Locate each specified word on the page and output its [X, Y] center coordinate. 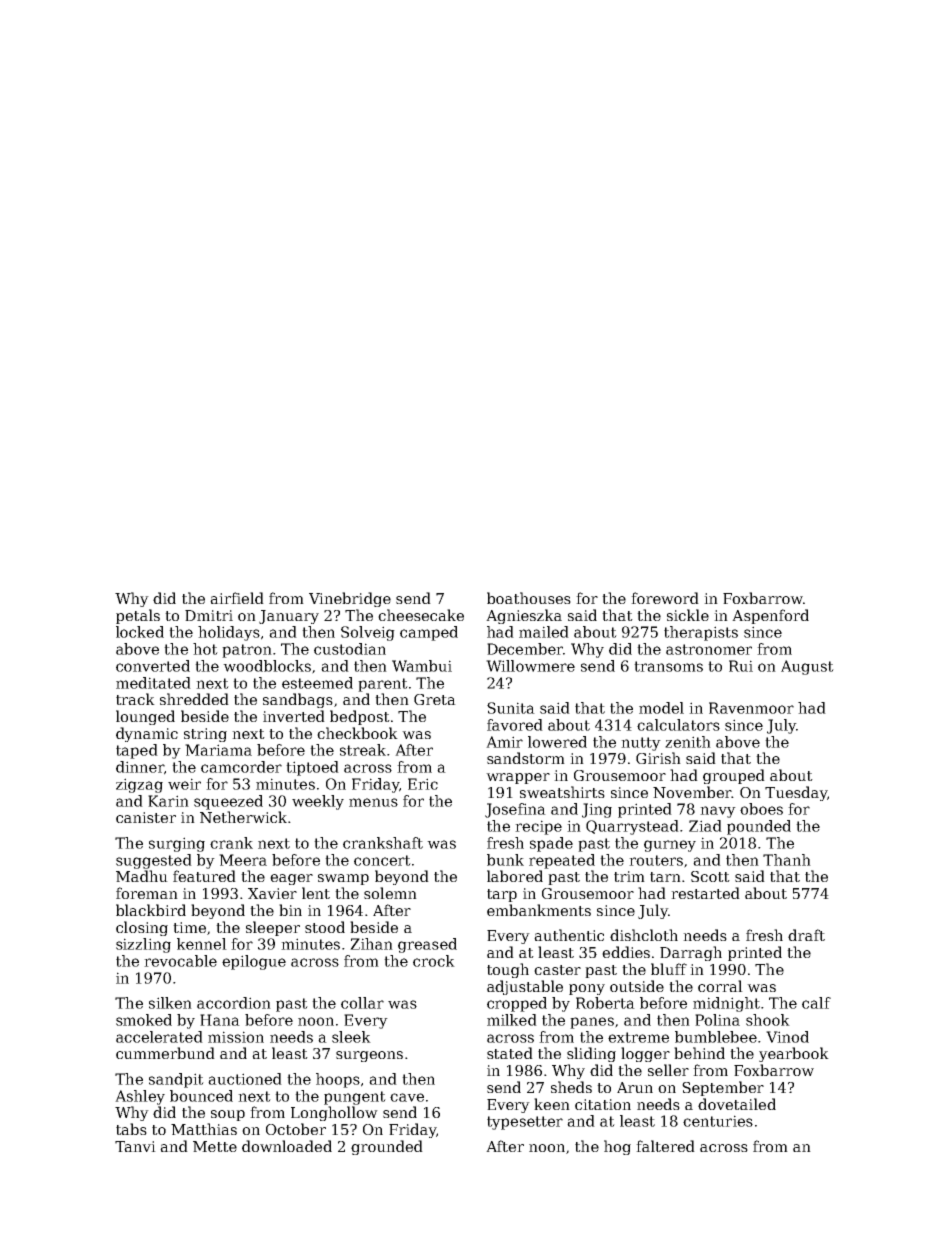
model [661, 708]
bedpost [360, 717]
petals [138, 616]
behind [699, 1053]
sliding [591, 1054]
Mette [215, 1146]
